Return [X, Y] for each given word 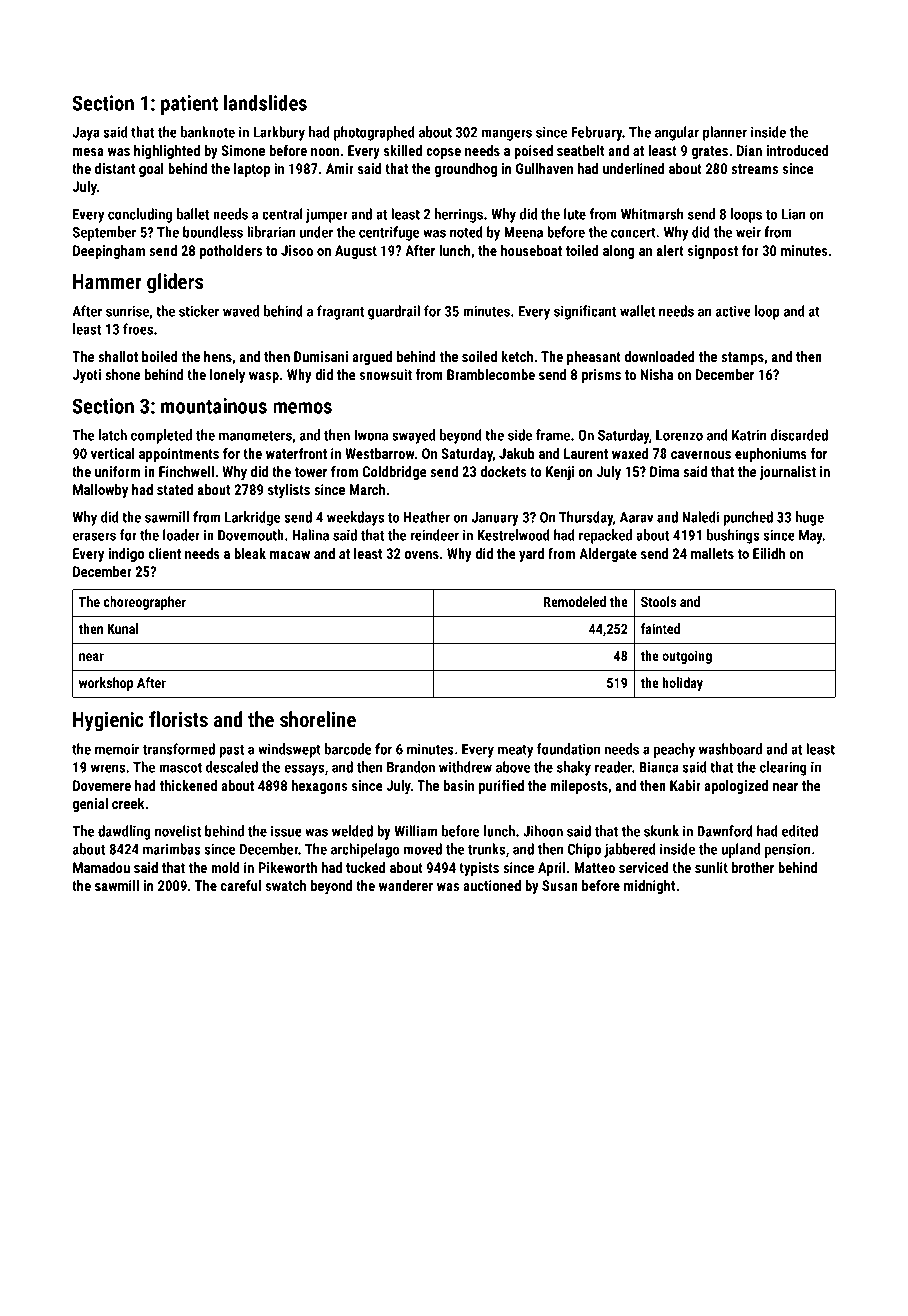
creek [128, 803]
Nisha [656, 374]
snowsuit [386, 374]
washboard [730, 749]
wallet [637, 311]
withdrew [465, 767]
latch [113, 435]
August [356, 252]
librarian [271, 232]
